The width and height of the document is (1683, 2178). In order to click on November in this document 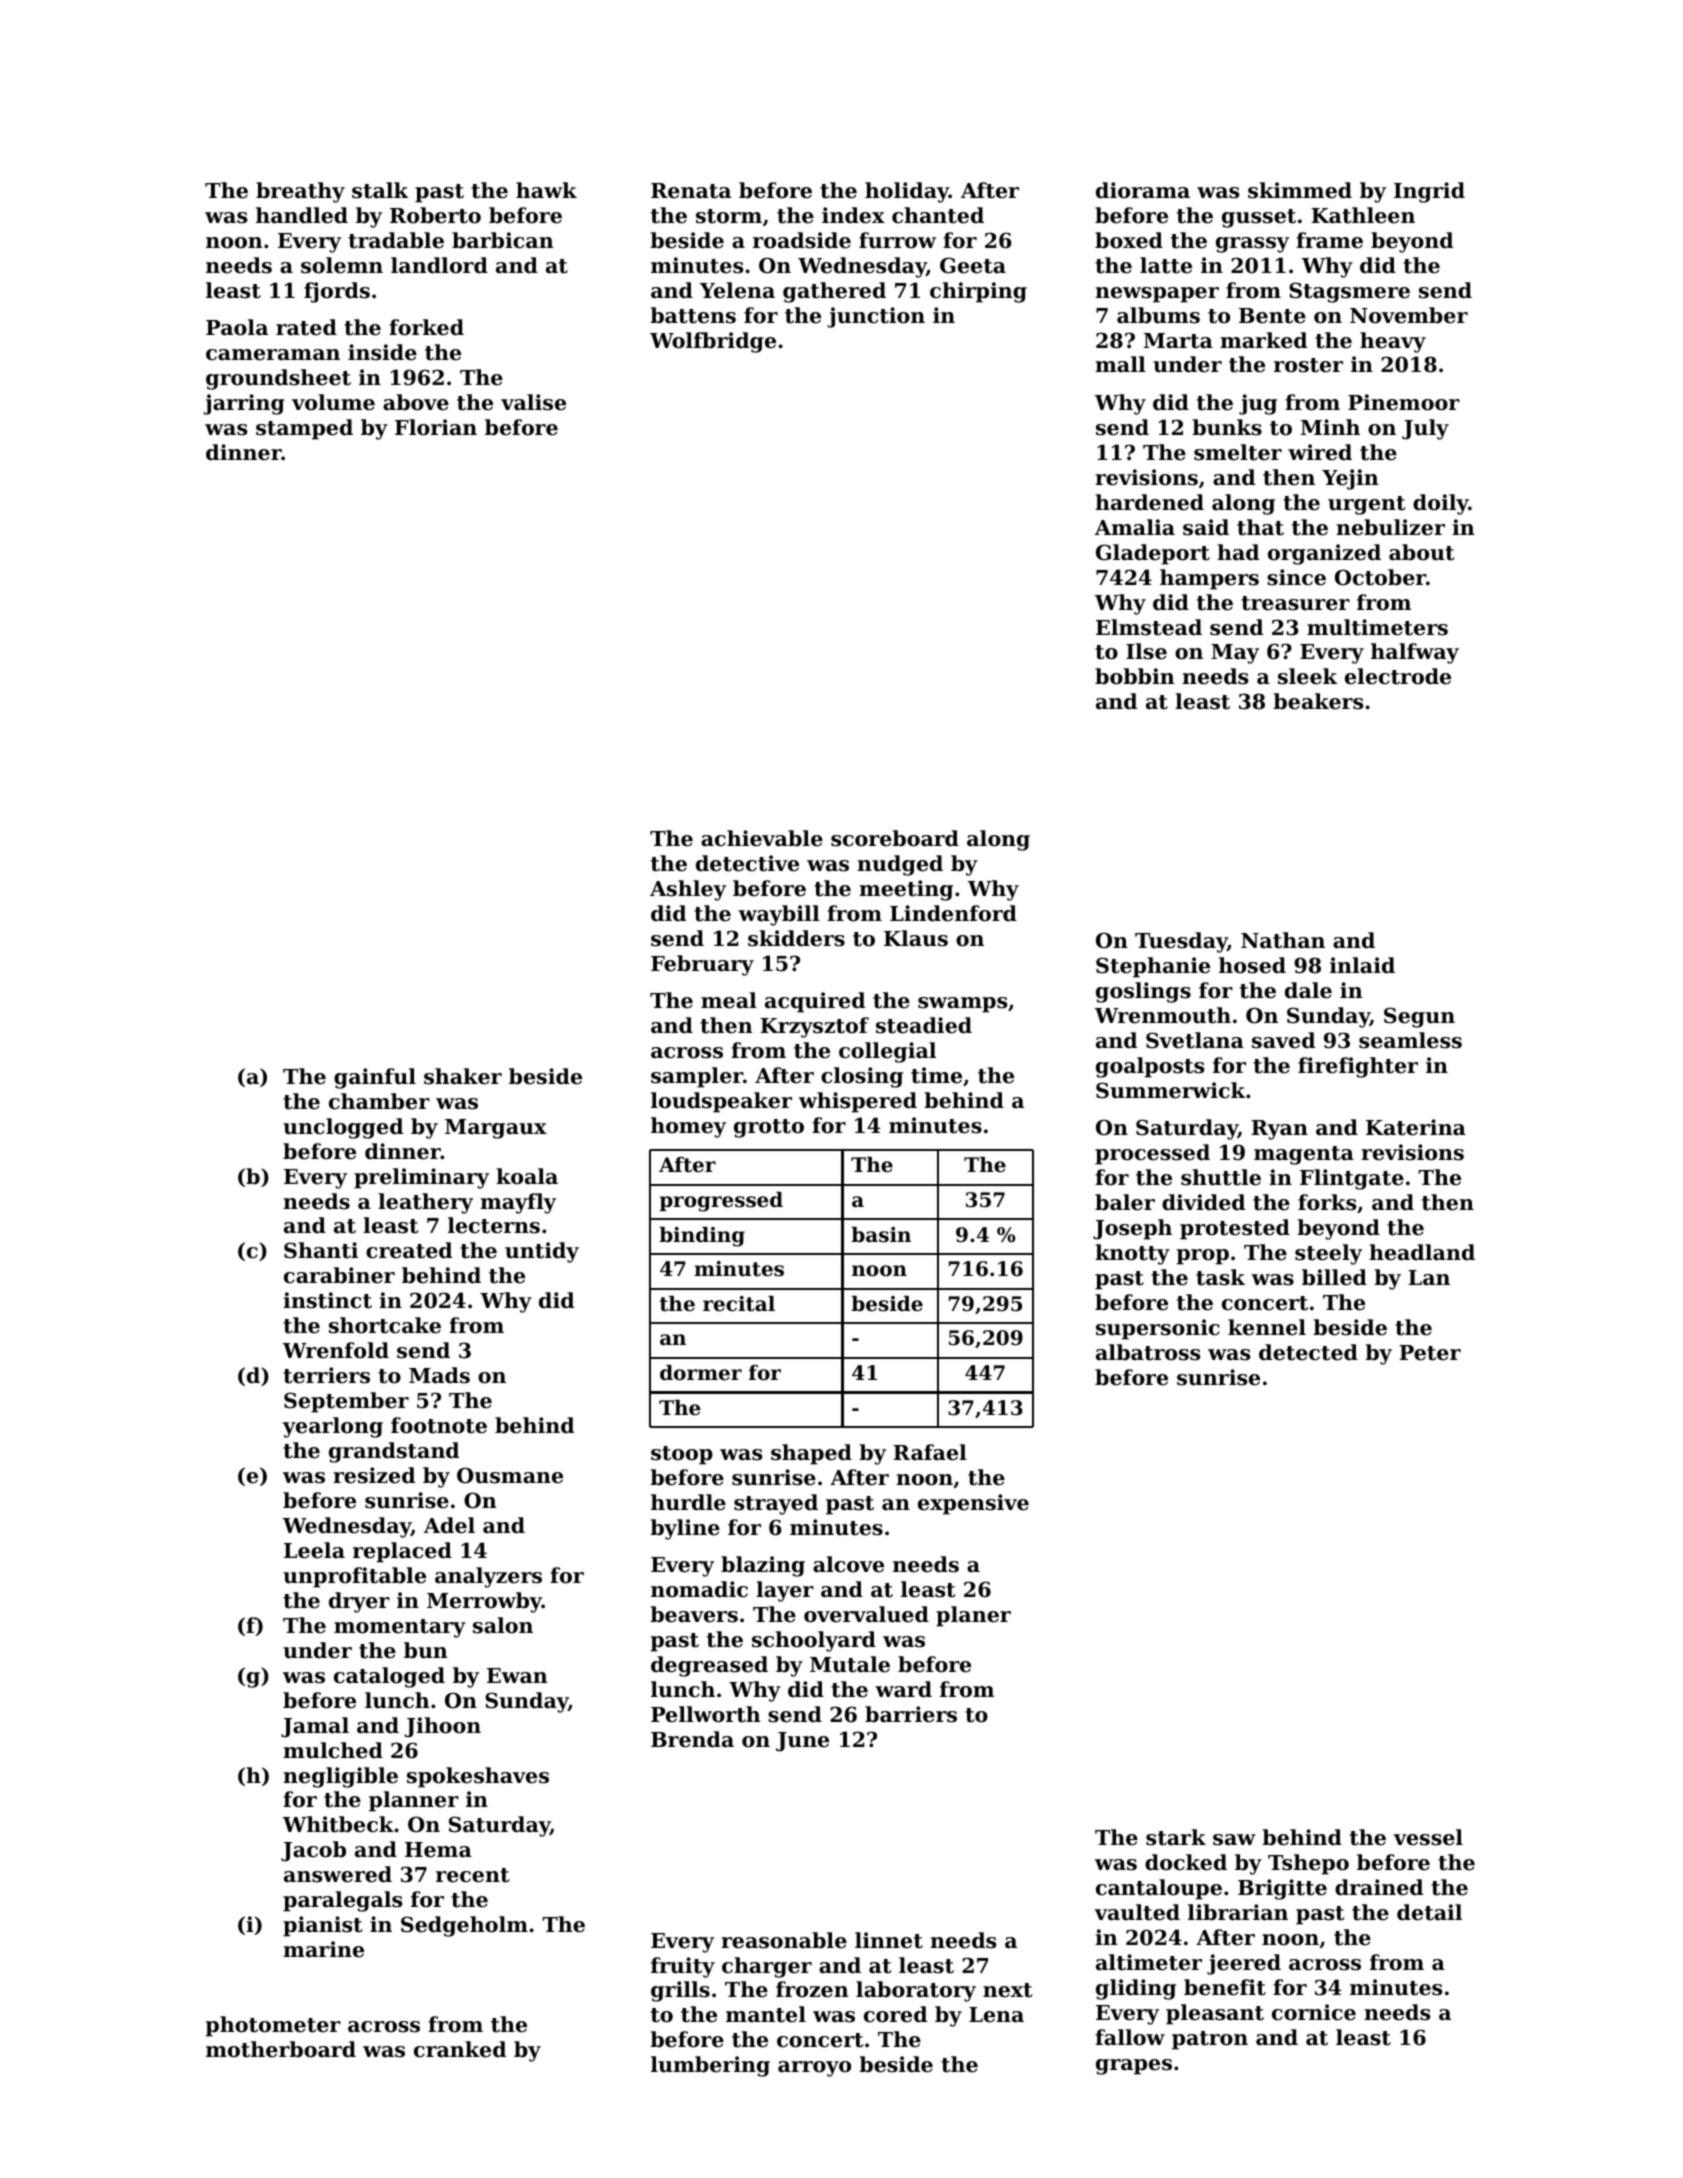, I will do `click(1409, 315)`.
